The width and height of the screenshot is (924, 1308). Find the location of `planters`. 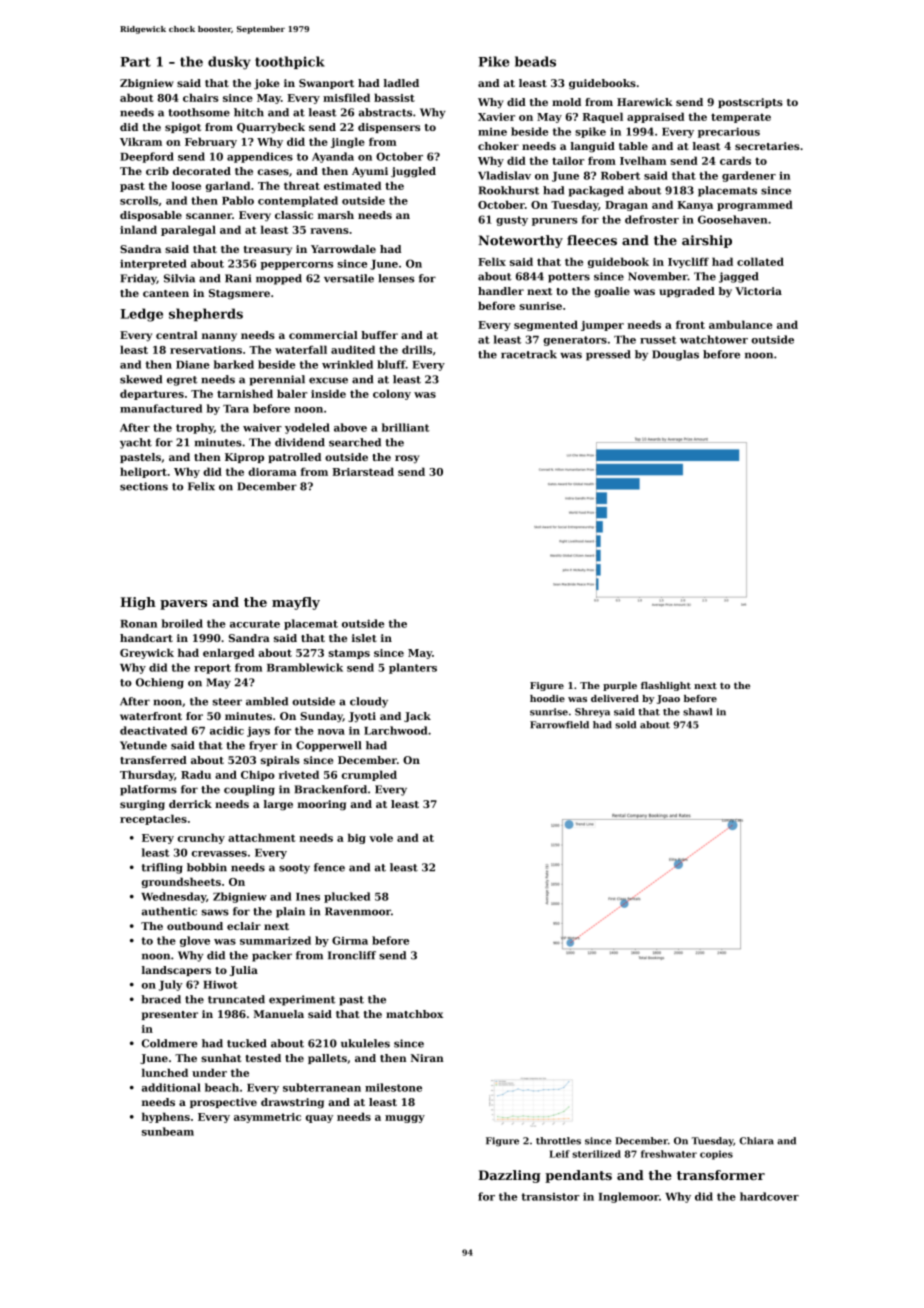

planters is located at coordinates (413, 668).
